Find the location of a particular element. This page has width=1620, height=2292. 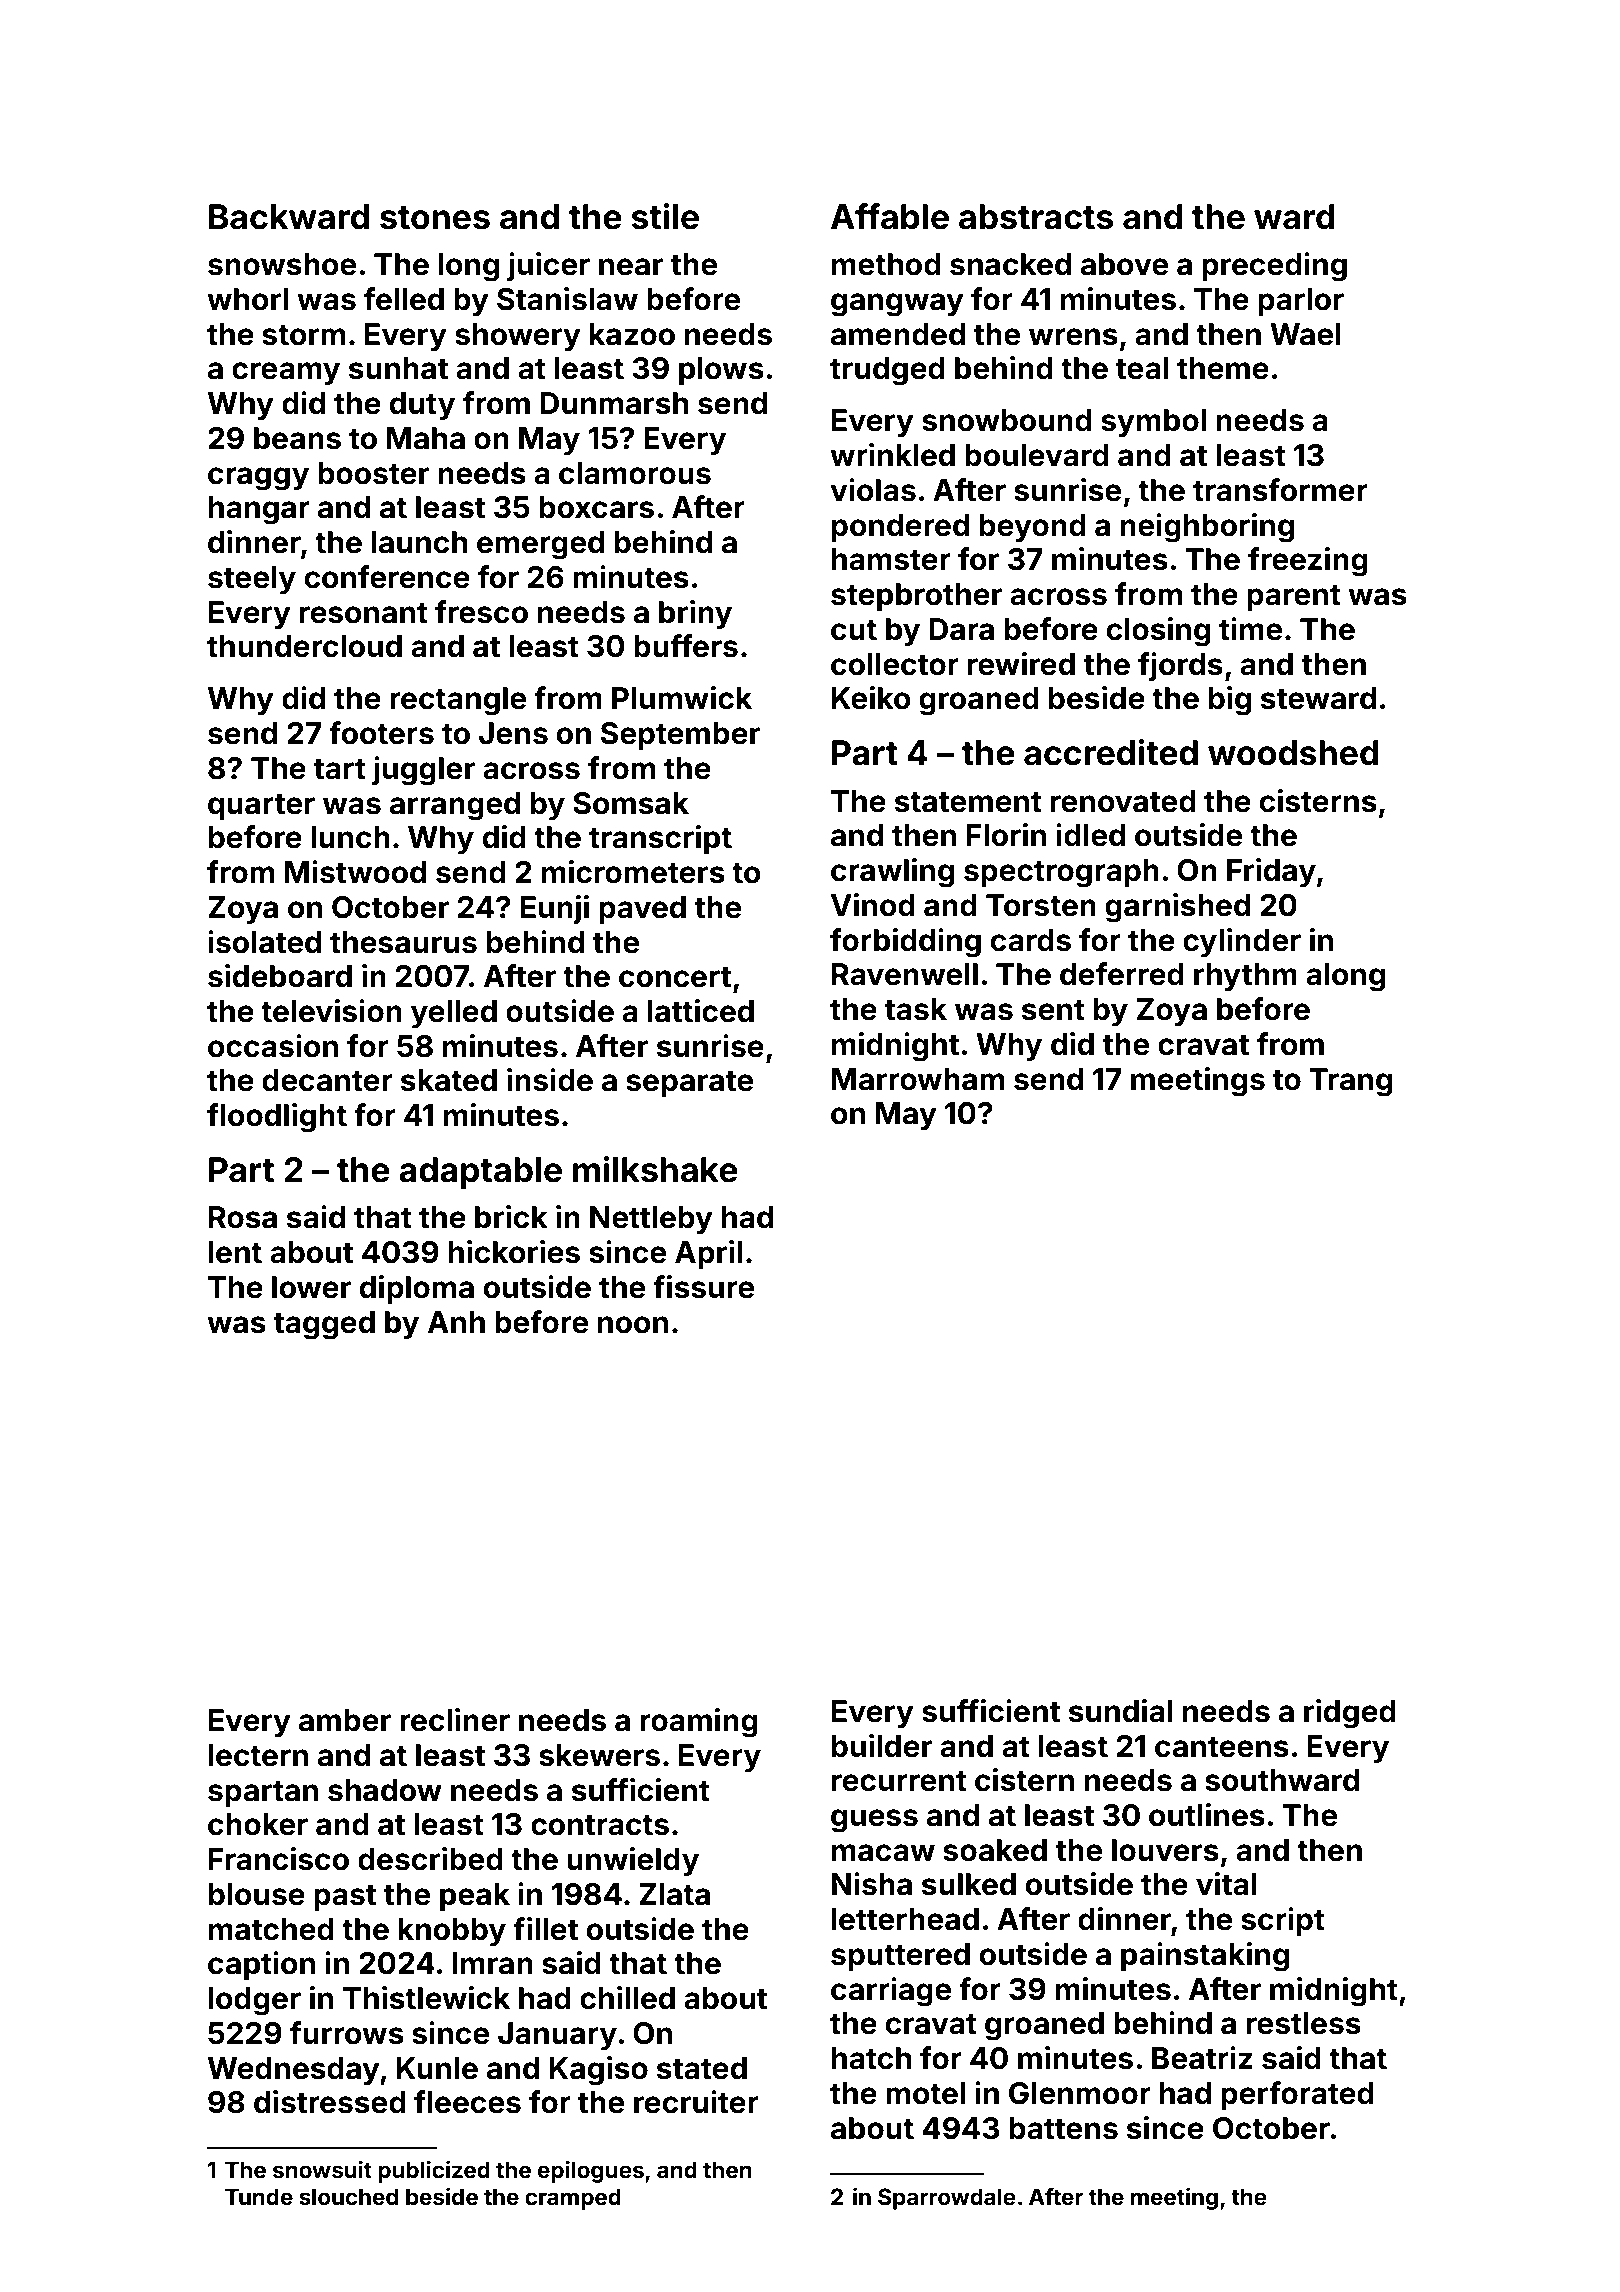

vital is located at coordinates (1226, 1884).
